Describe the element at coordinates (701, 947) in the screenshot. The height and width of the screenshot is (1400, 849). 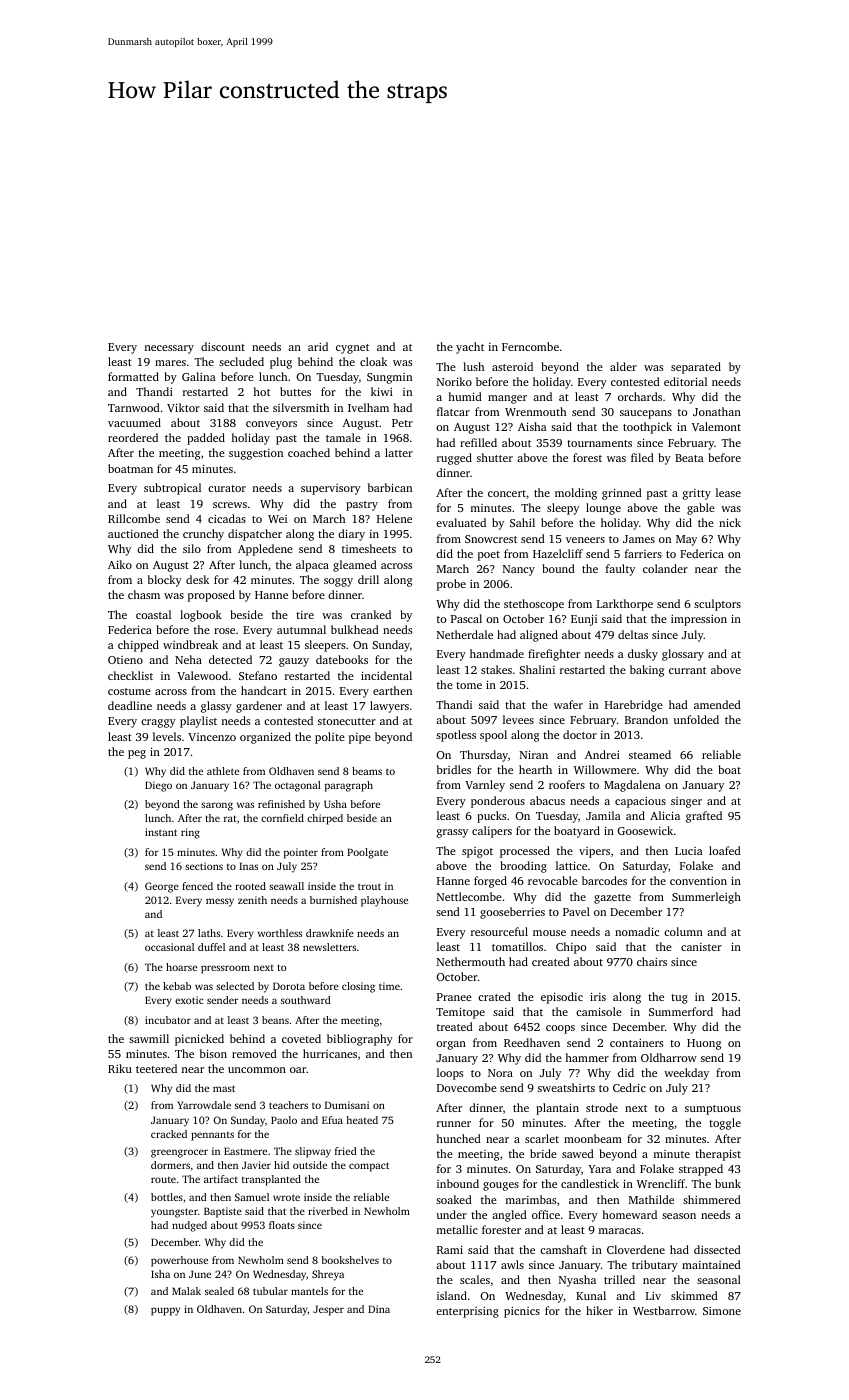
I see `canister` at that location.
